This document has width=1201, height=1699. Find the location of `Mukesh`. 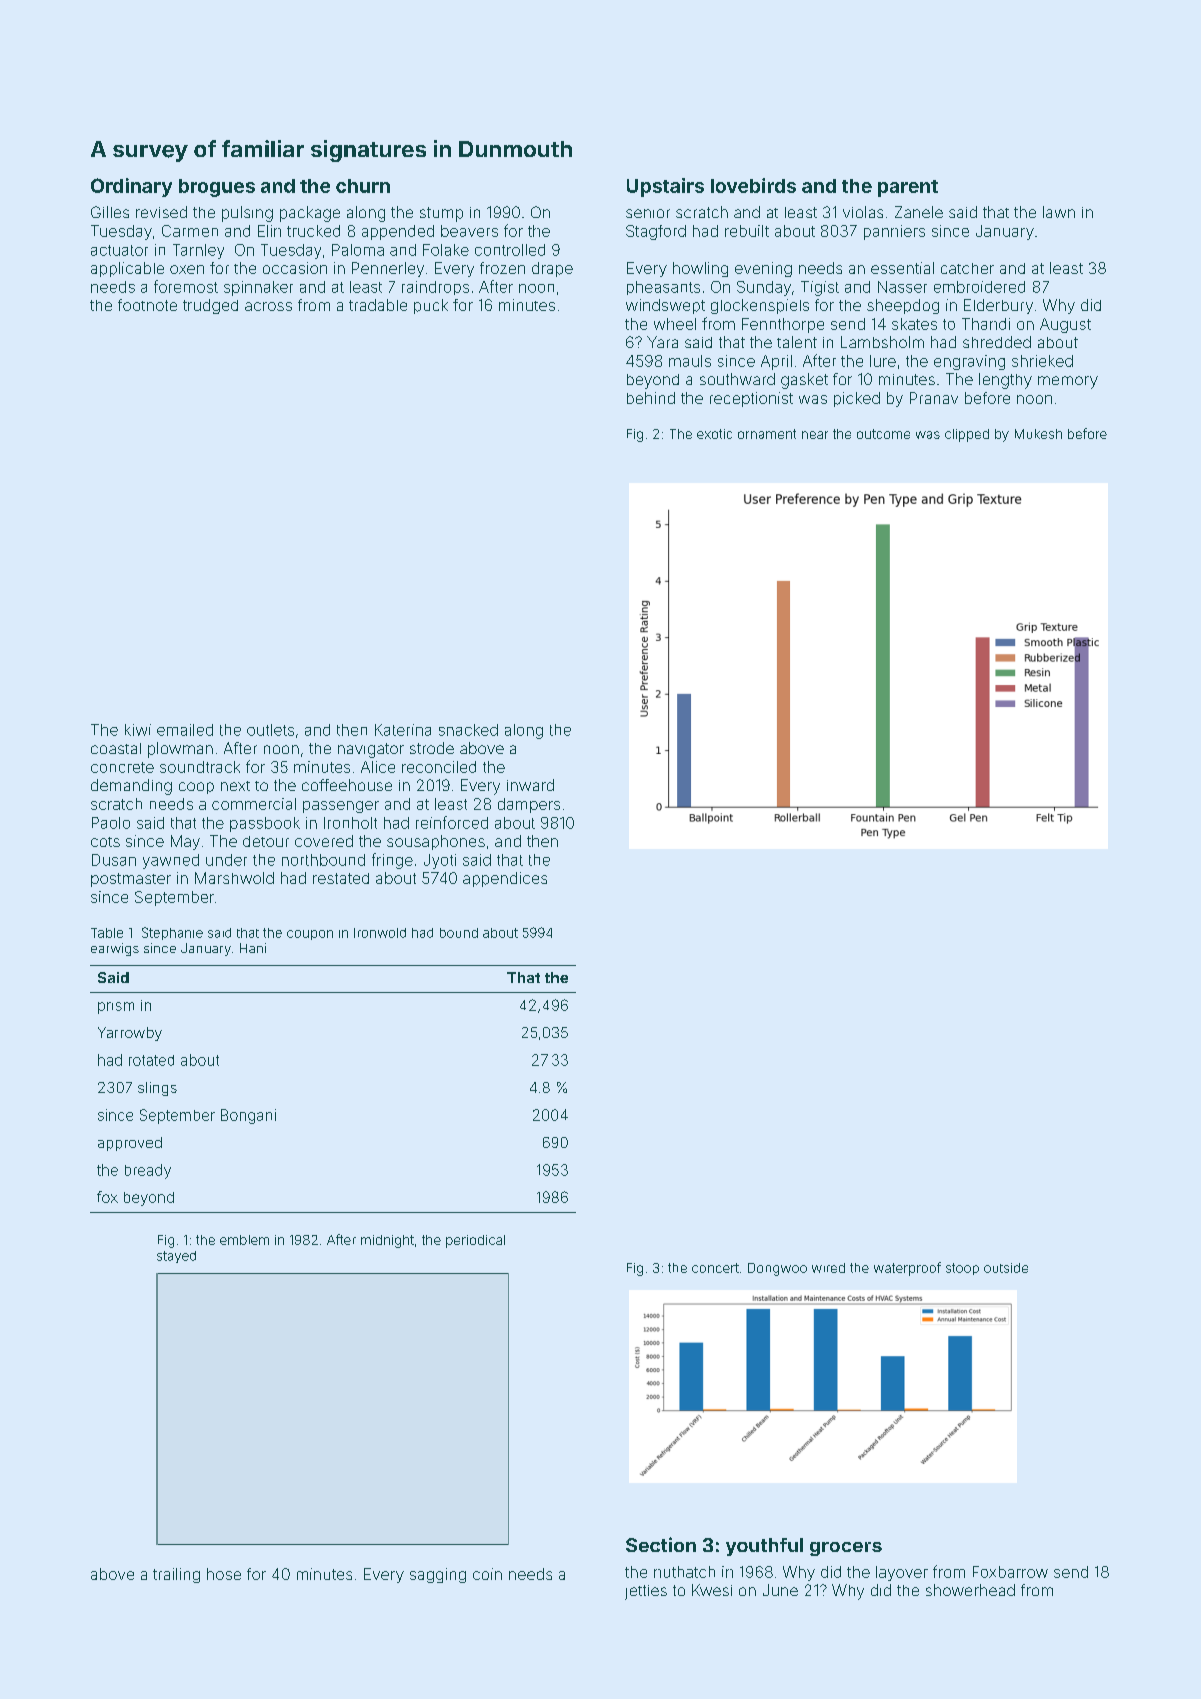

Mukesh is located at coordinates (1038, 434).
